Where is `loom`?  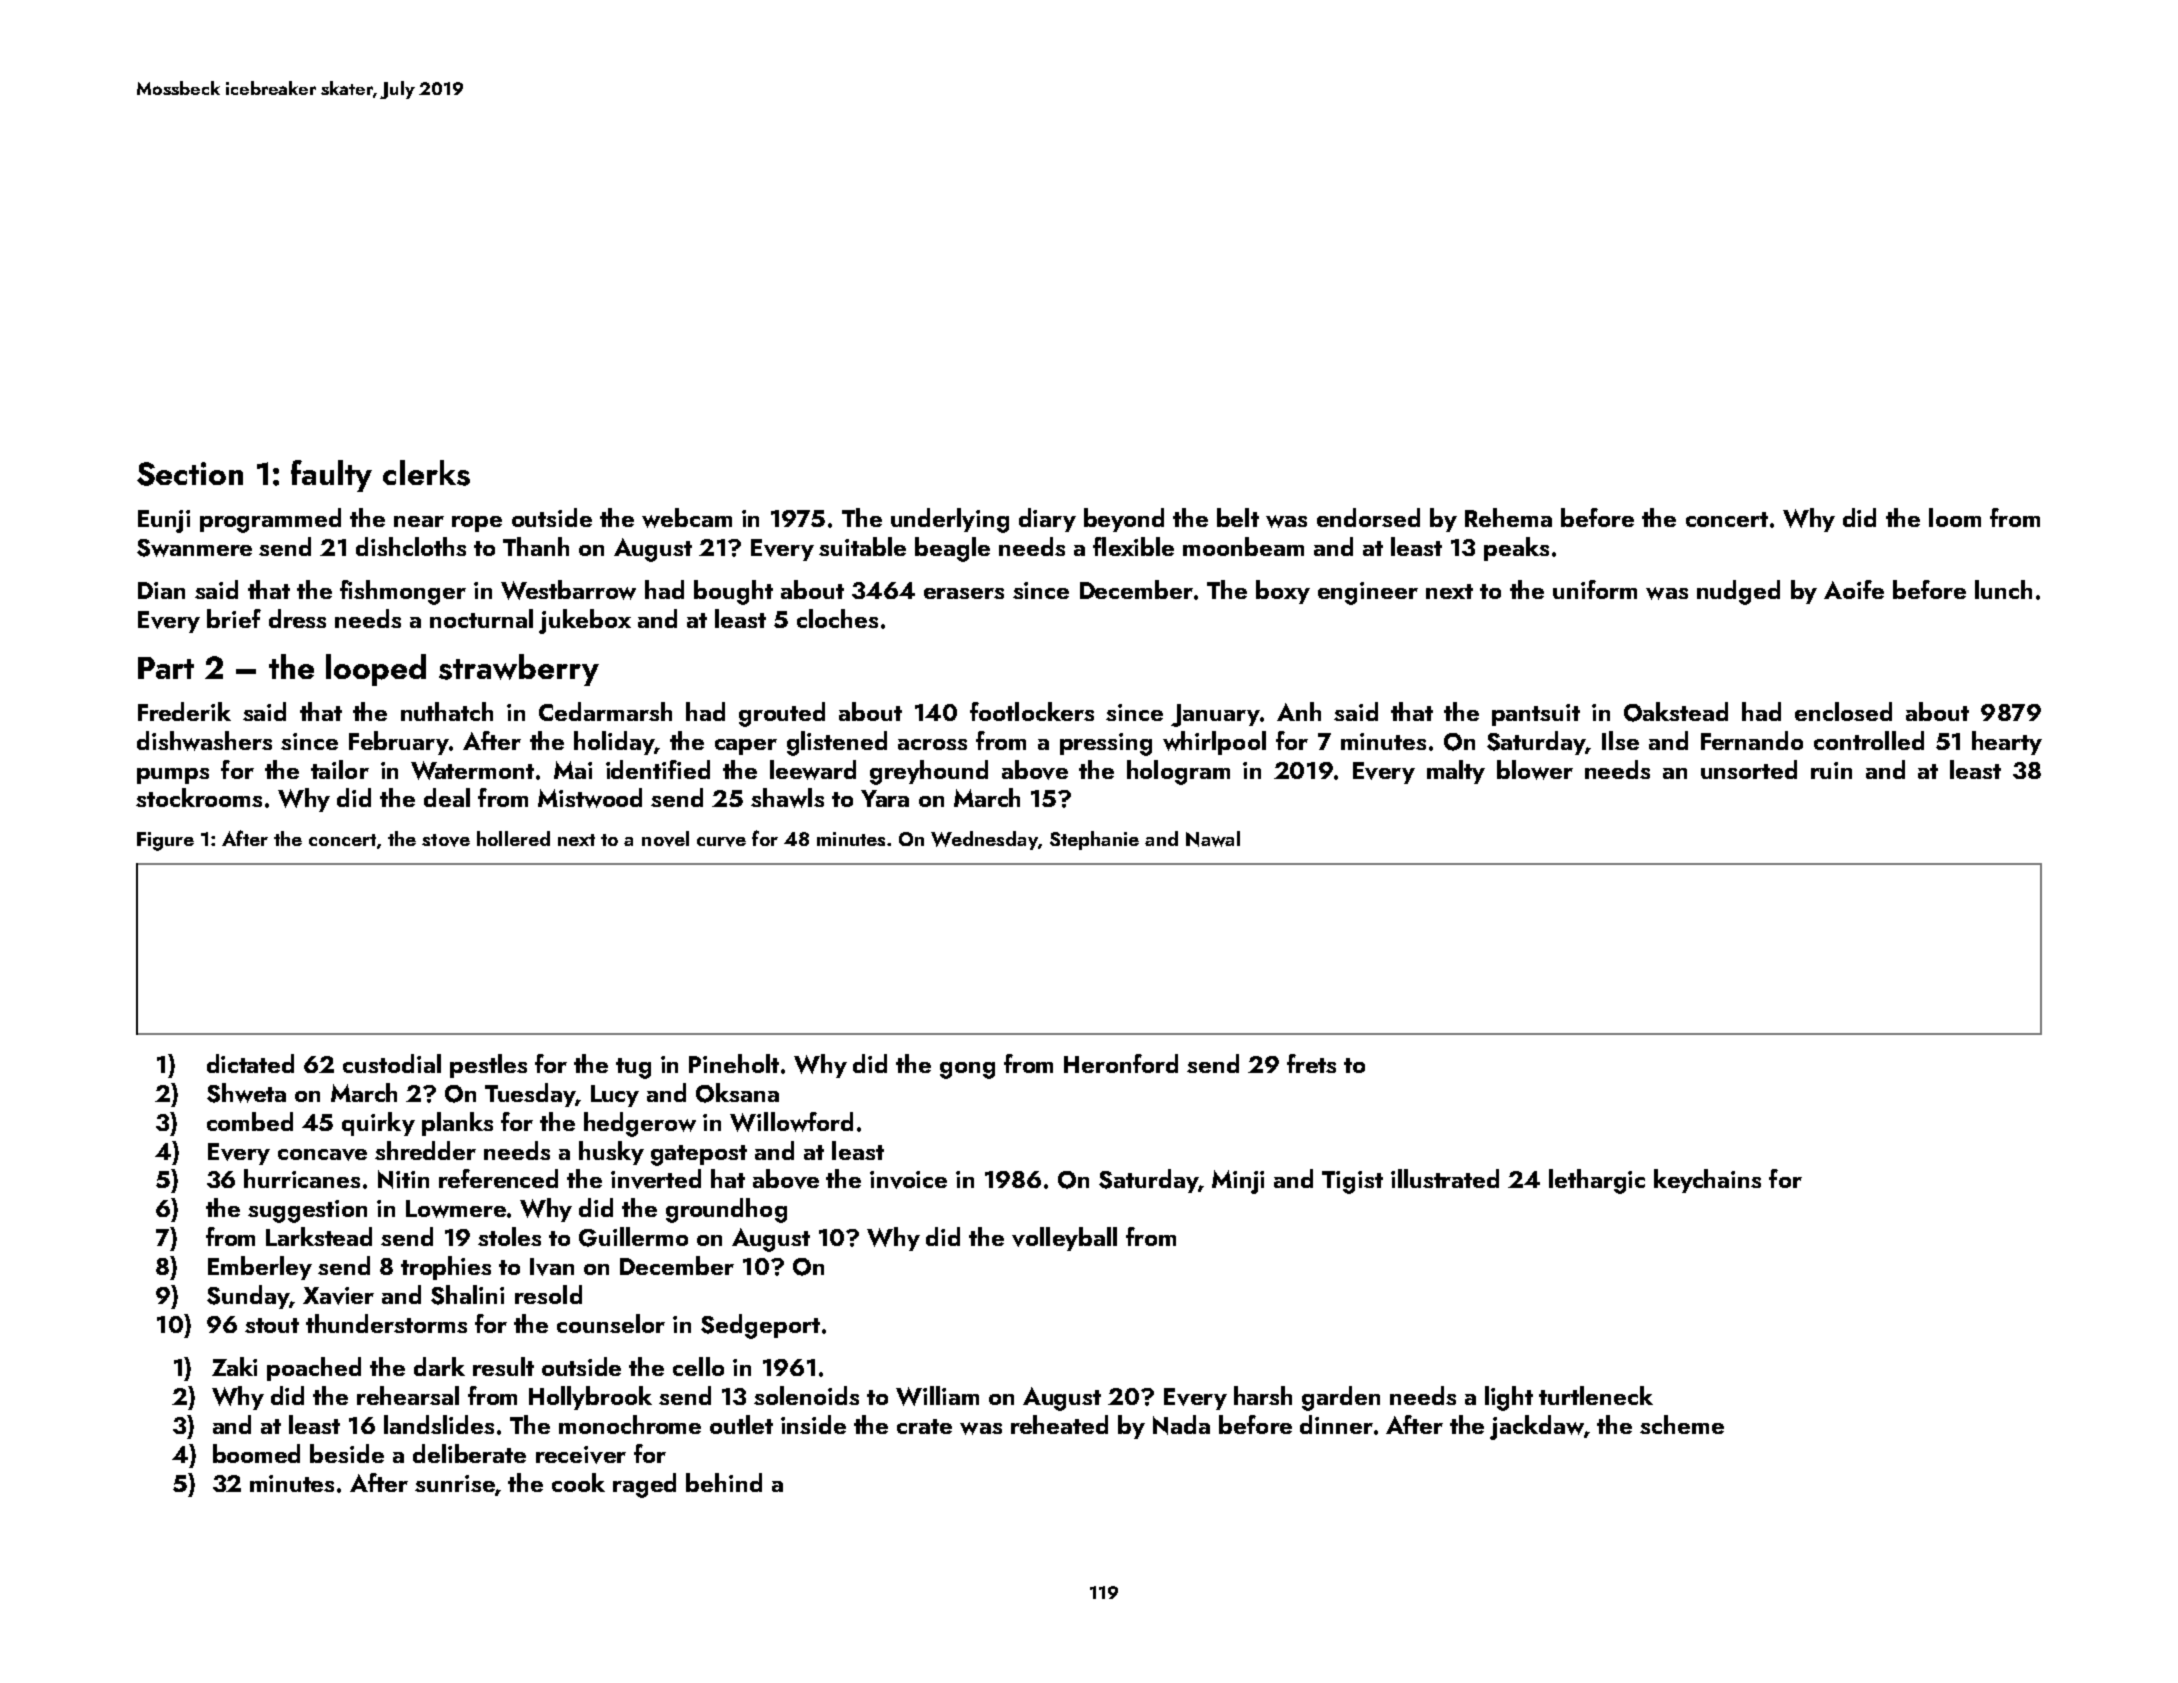 loom is located at coordinates (1955, 517).
